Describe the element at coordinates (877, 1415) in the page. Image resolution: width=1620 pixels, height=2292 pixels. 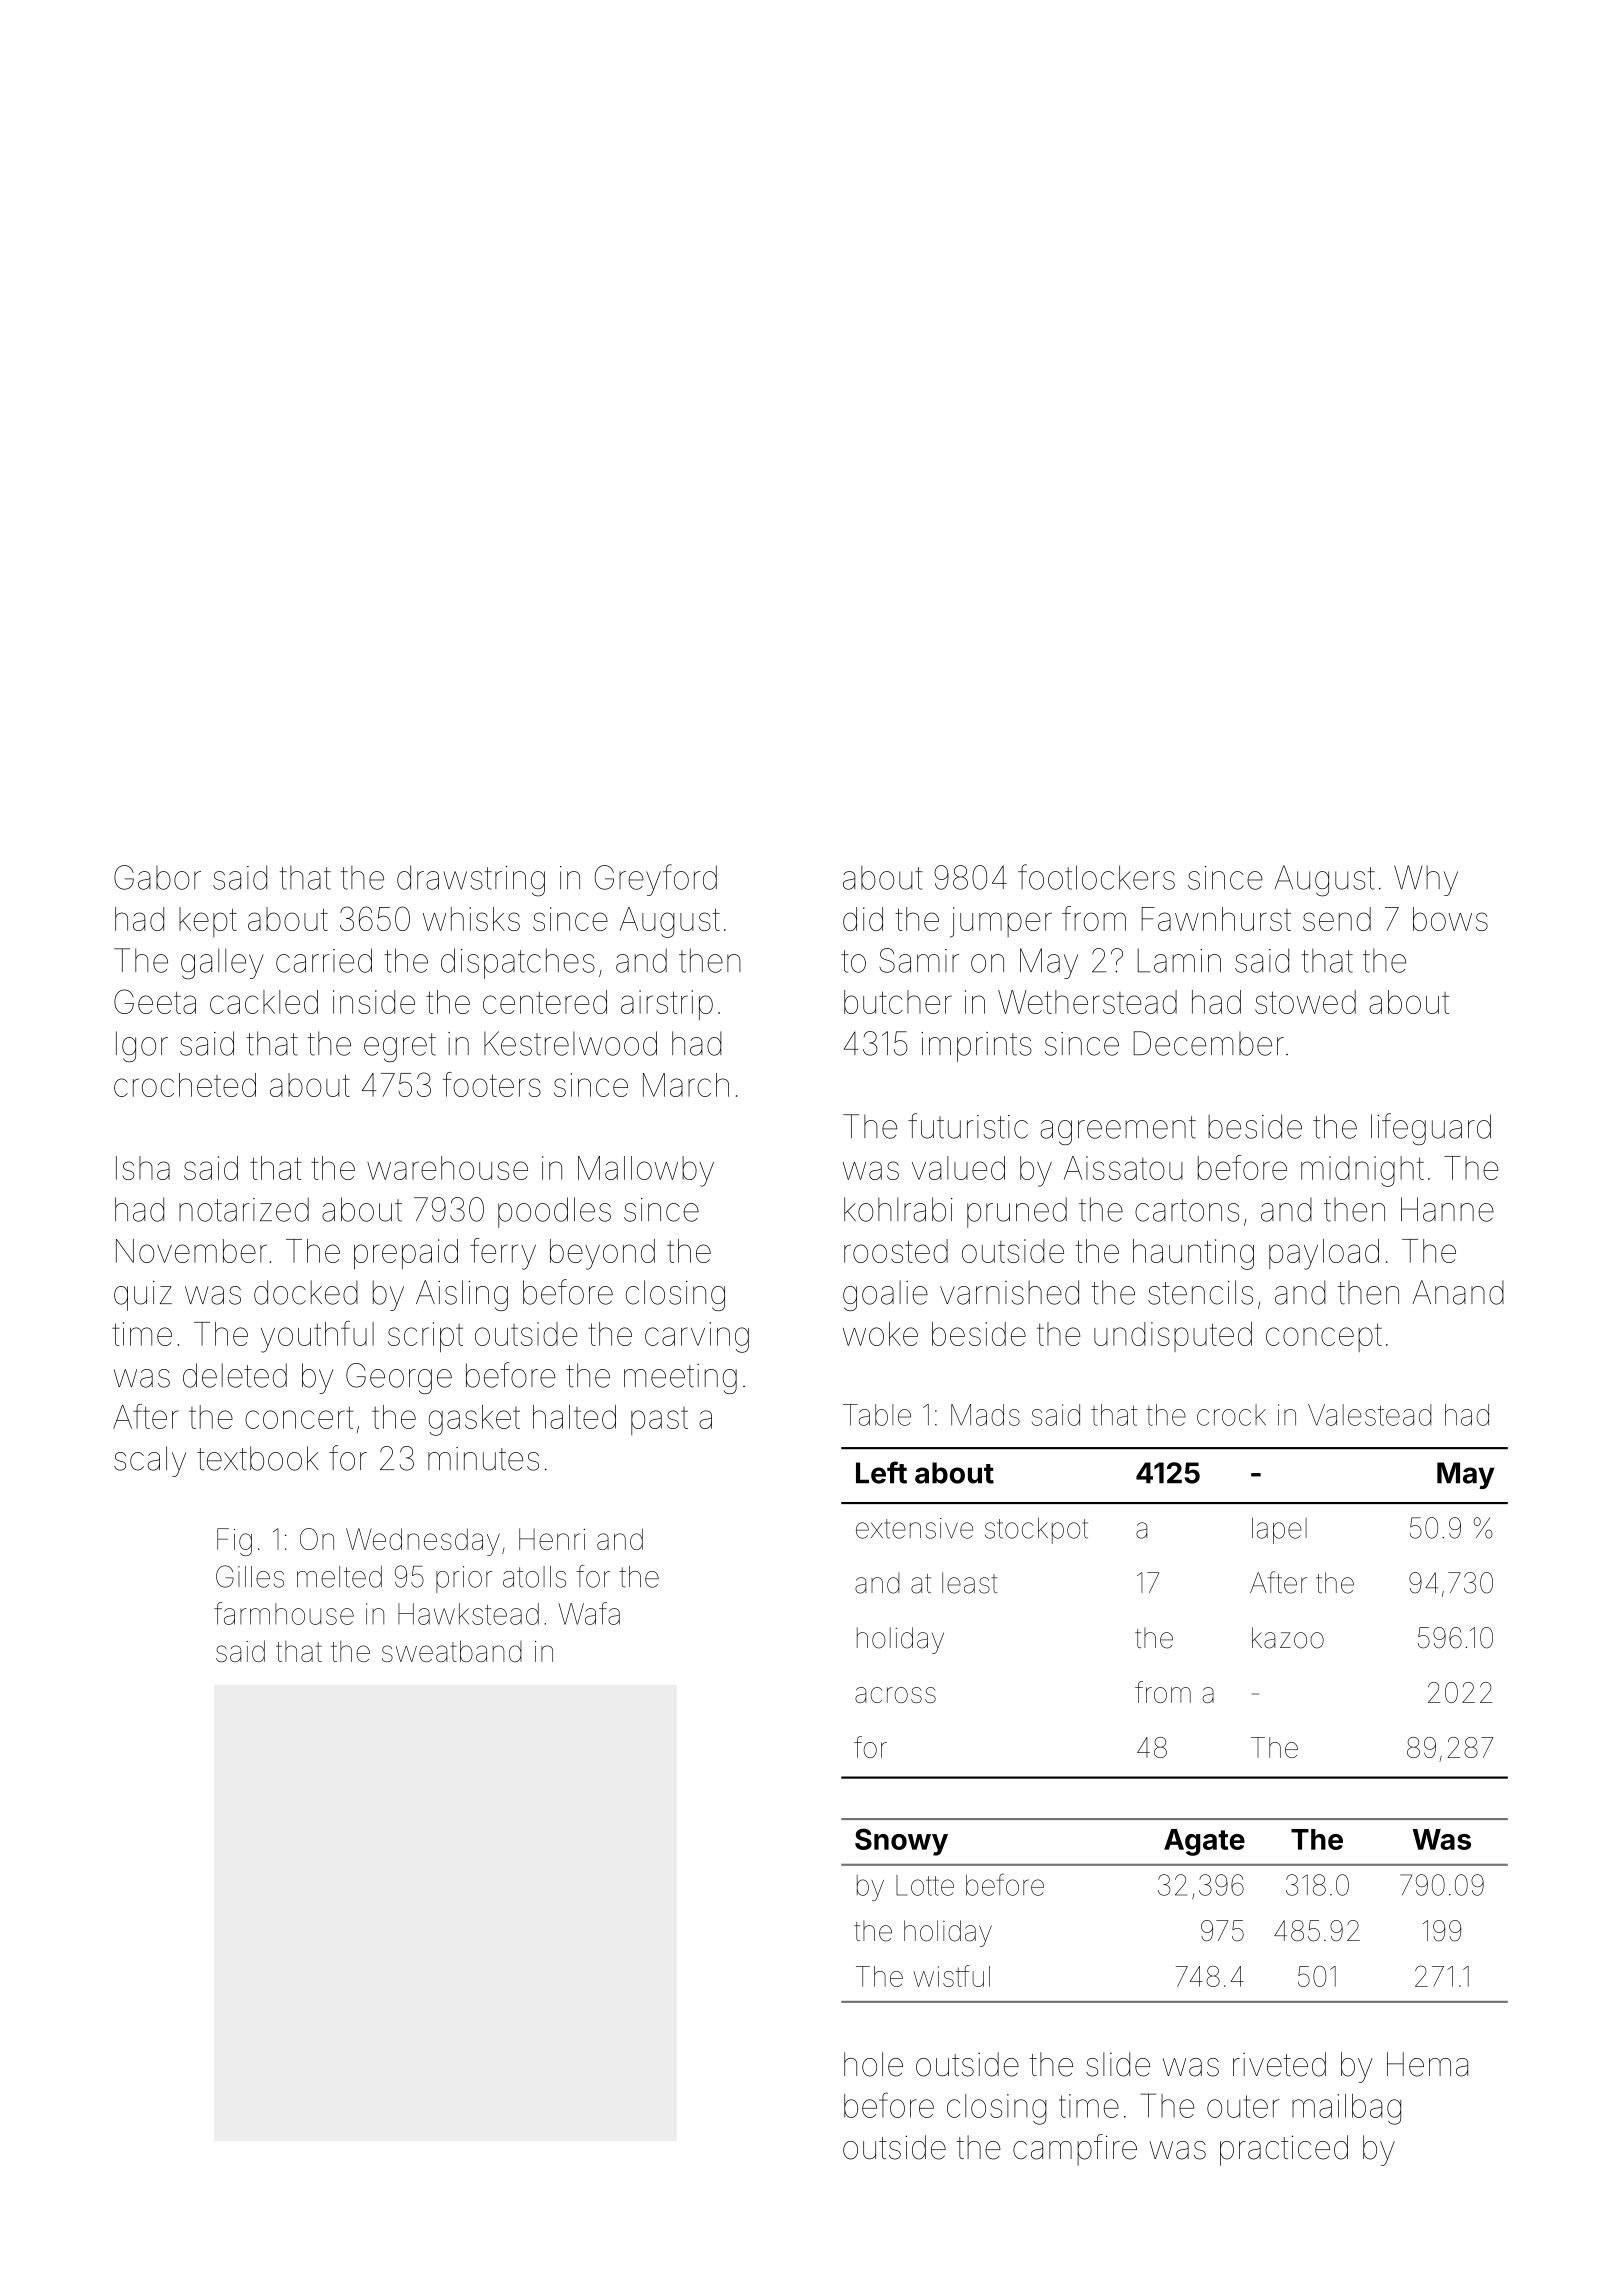
I see `Table` at that location.
